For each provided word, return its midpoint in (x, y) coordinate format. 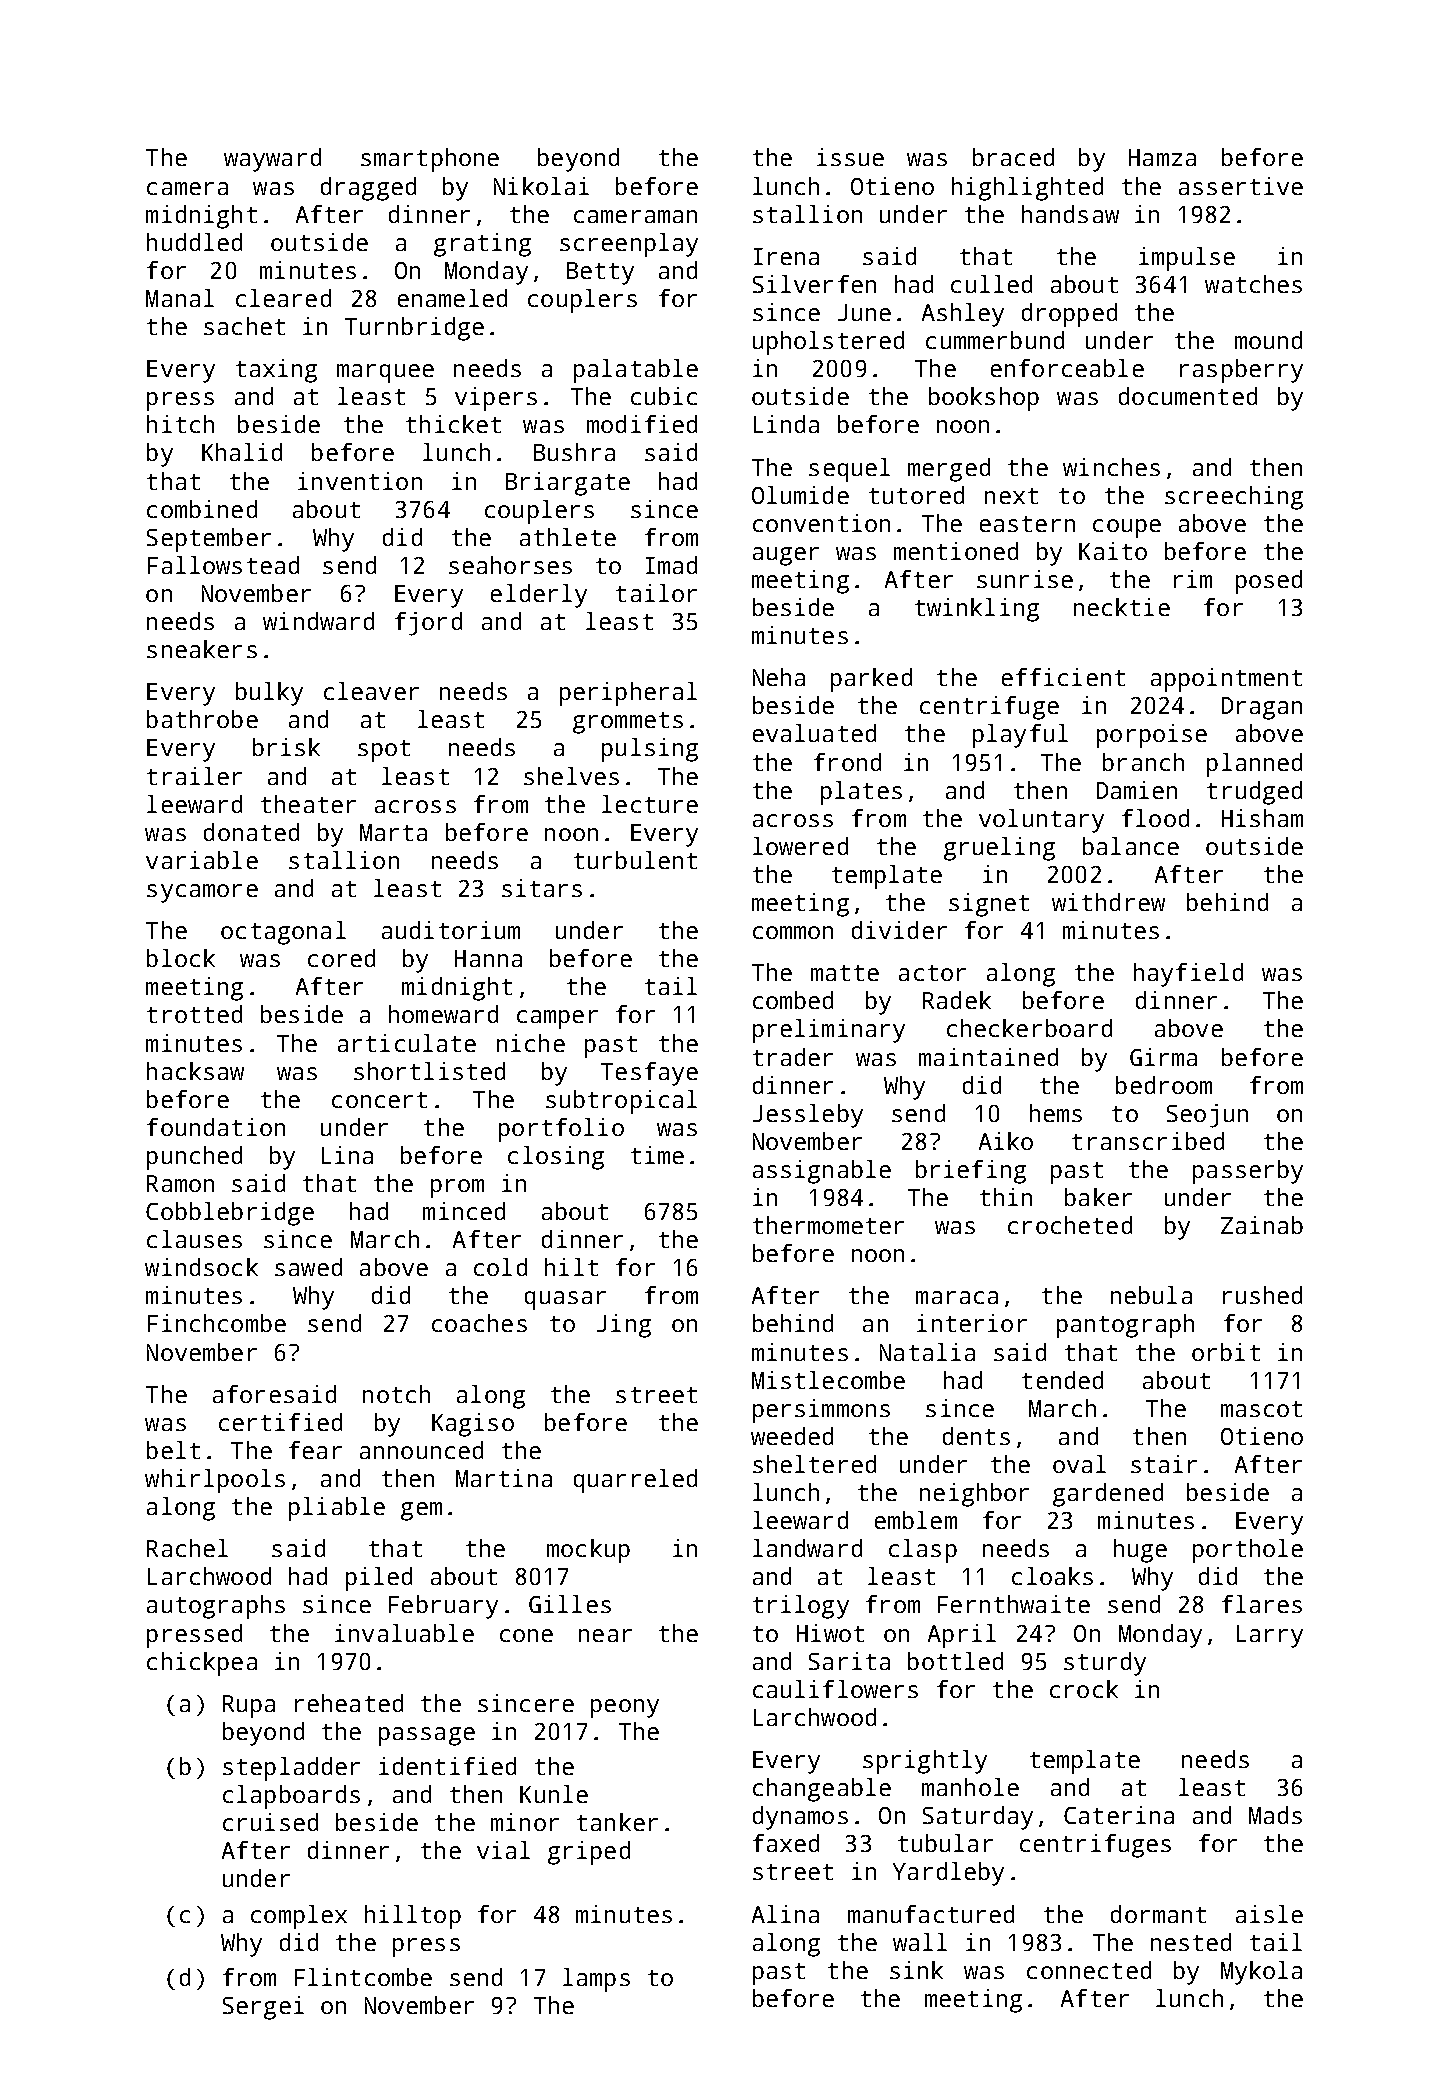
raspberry (1241, 371)
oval (1079, 1464)
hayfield (1188, 975)
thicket (453, 424)
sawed (308, 1267)
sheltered (814, 1464)
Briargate (568, 484)
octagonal (283, 933)
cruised (270, 1822)
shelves (571, 776)
